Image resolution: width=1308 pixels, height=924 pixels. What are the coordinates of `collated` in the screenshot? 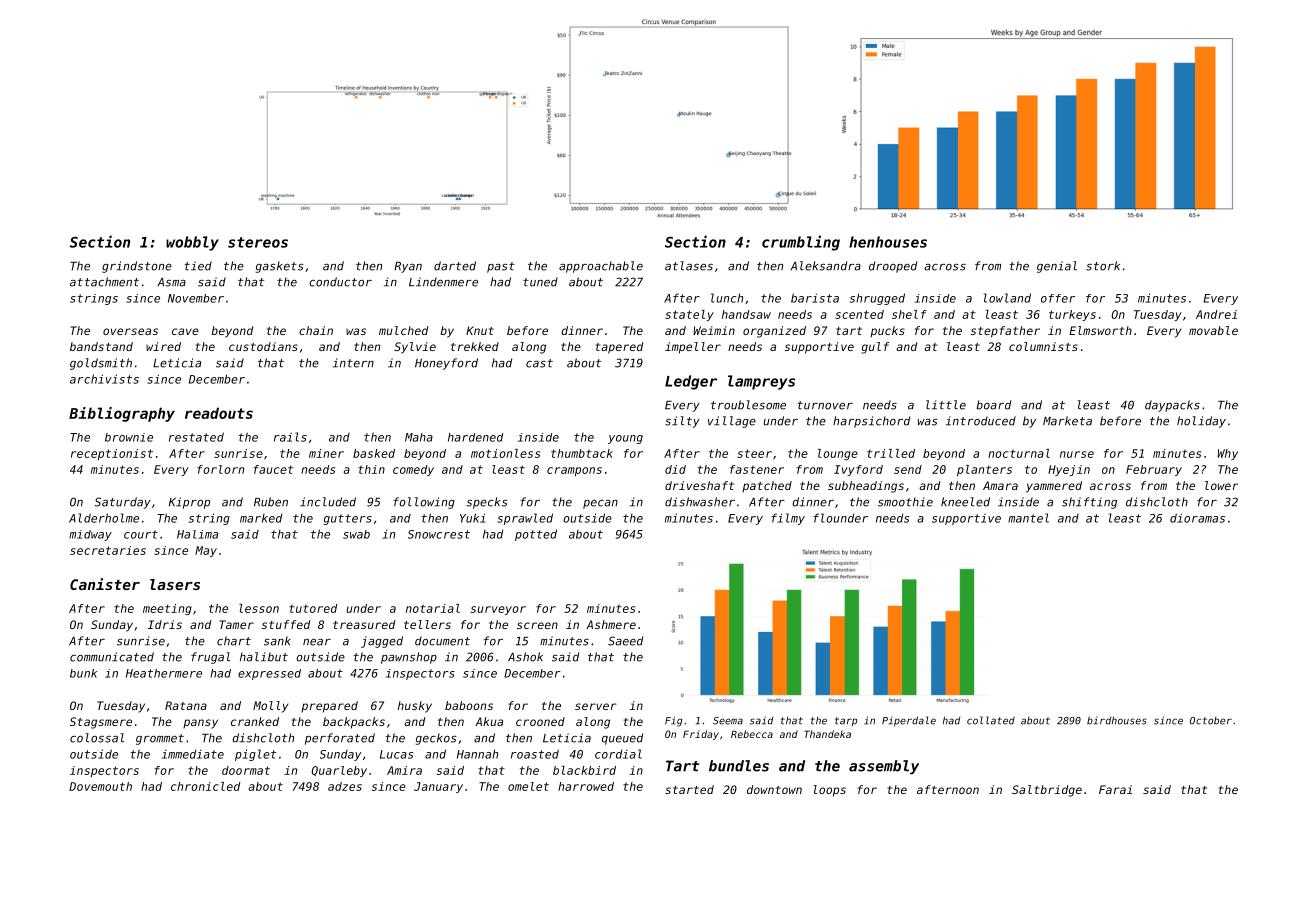 It's located at (991, 720).
